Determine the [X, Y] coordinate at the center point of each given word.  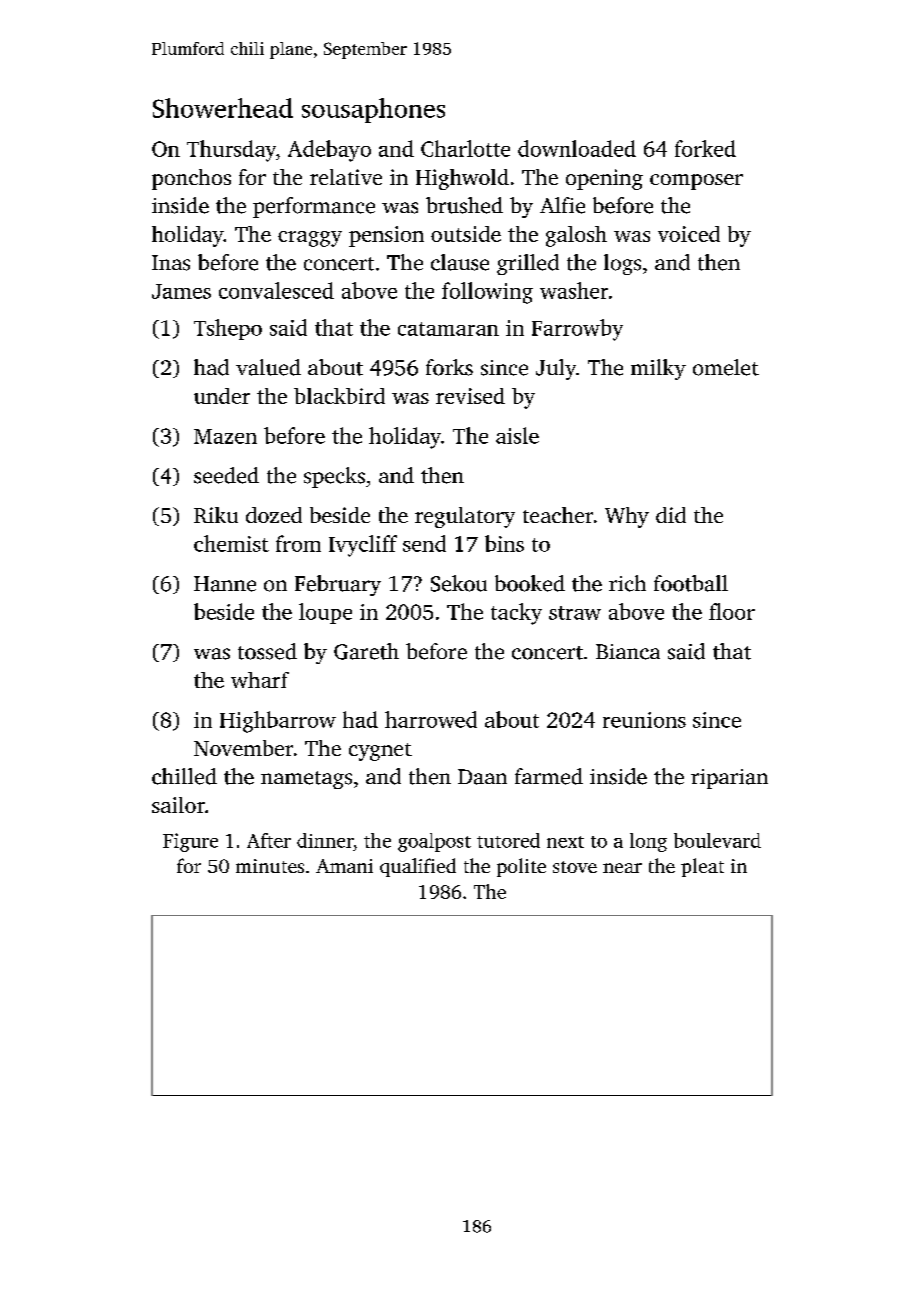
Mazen [225, 436]
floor [732, 611]
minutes [270, 866]
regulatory [465, 517]
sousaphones [373, 110]
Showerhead [223, 108]
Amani [344, 866]
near [622, 868]
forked [705, 148]
